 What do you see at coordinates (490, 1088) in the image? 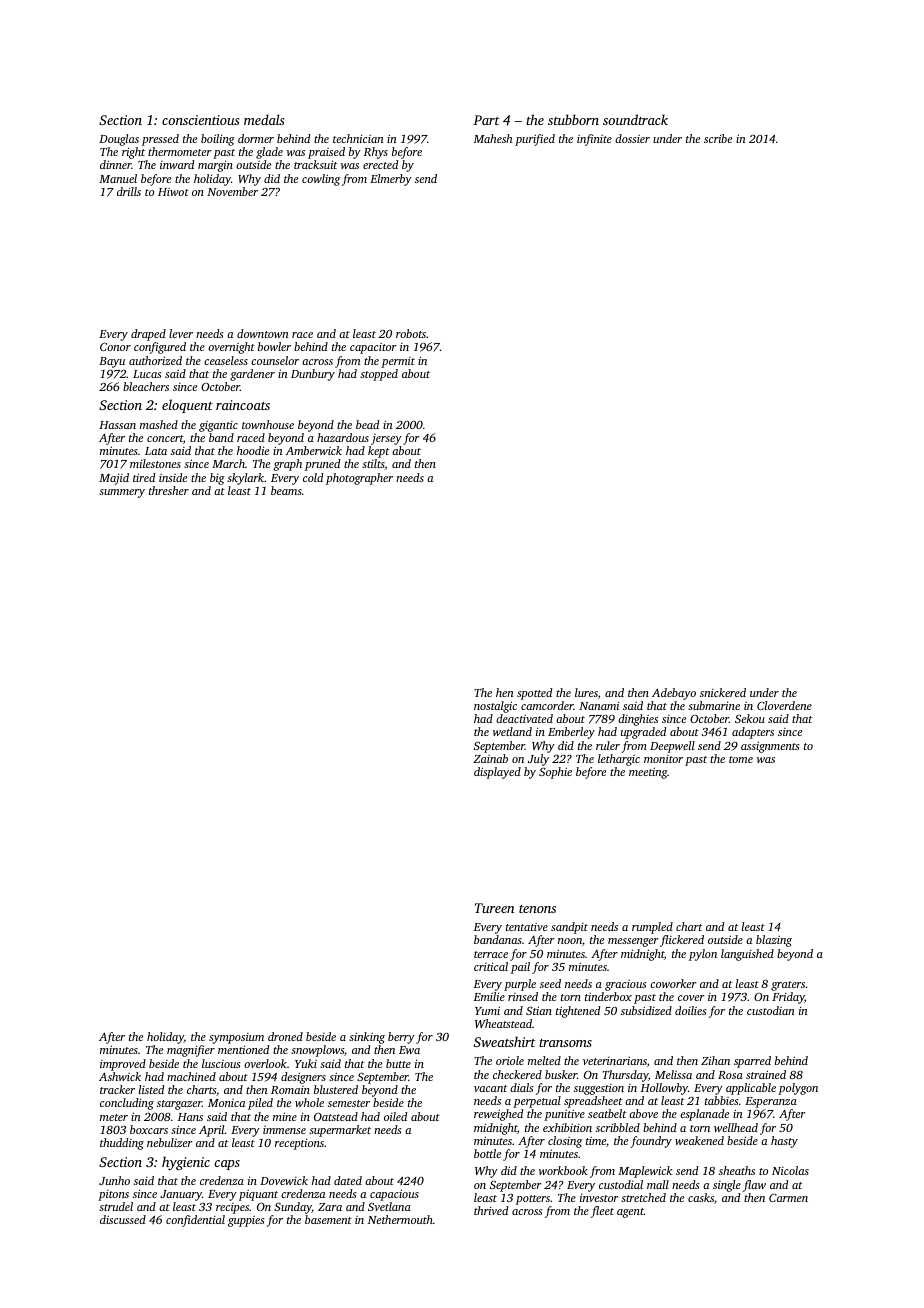
I see `vacant` at bounding box center [490, 1088].
